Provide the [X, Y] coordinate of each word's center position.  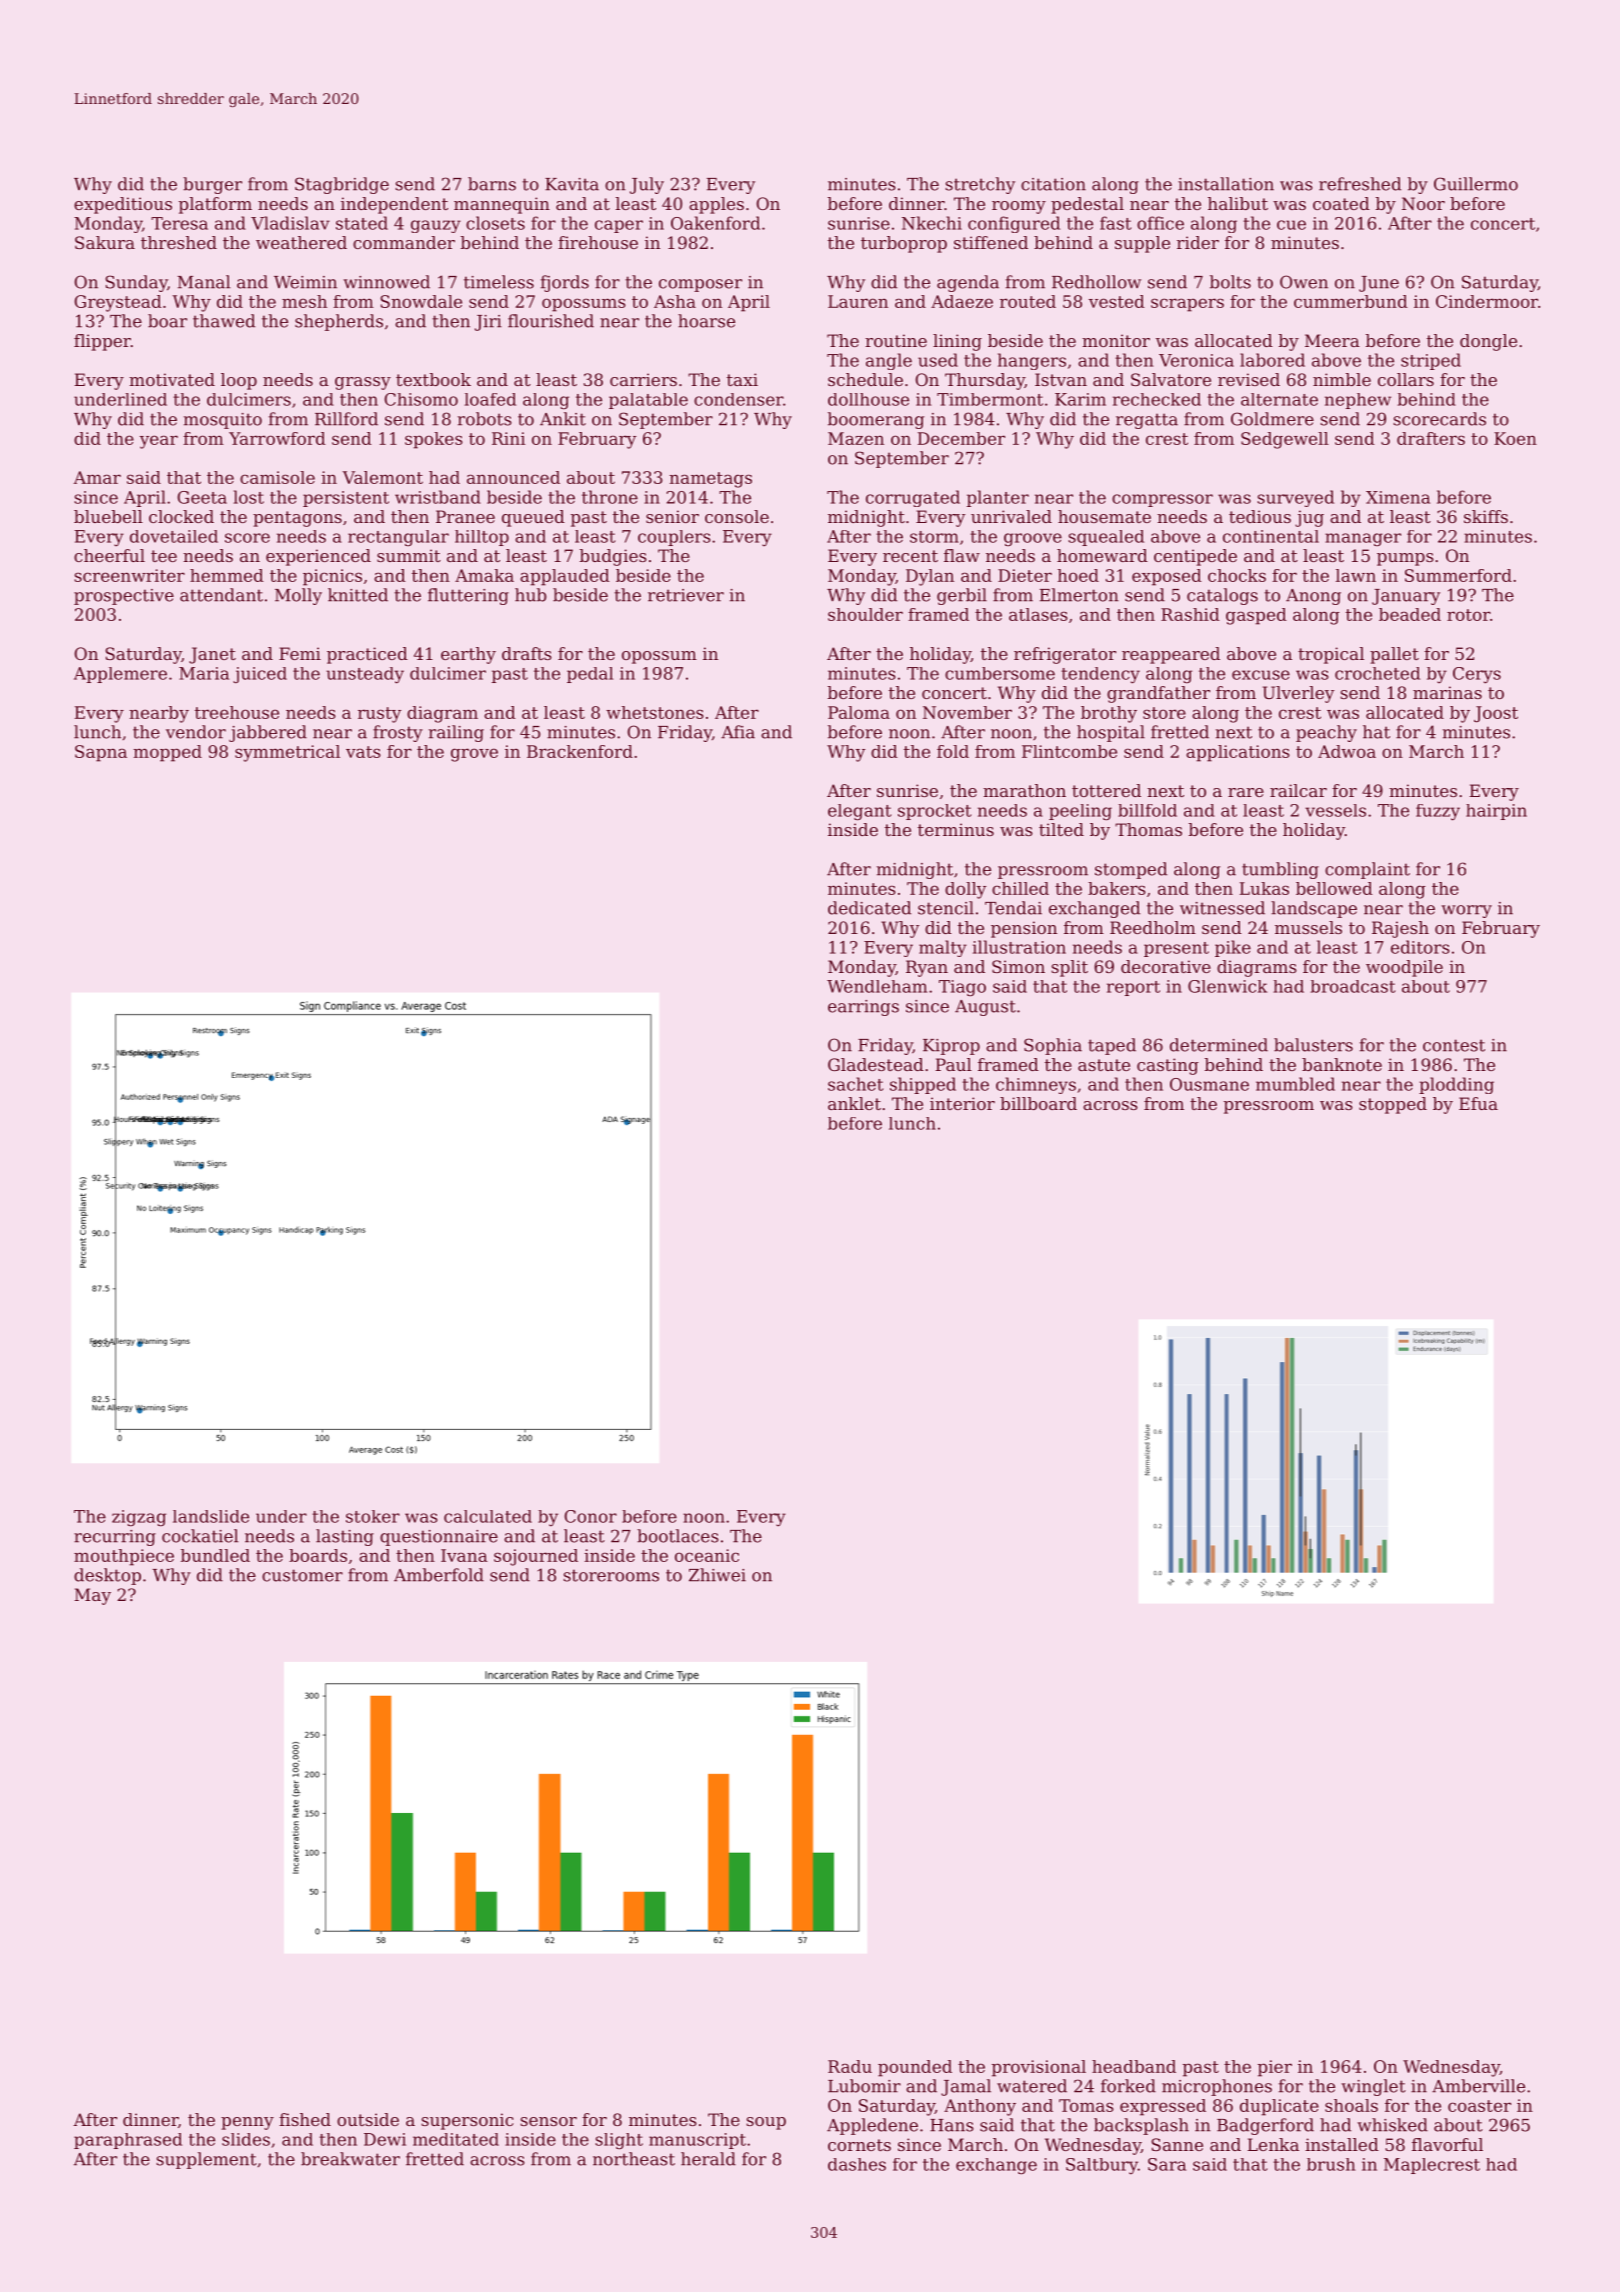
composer [700, 285]
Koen [1515, 438]
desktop [107, 1576]
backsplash [1141, 2126]
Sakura [105, 242]
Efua [1478, 1103]
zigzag [139, 1518]
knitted [358, 595]
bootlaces [678, 1536]
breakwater [350, 2159]
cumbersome [1000, 673]
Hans [952, 2125]
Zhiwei [717, 1575]
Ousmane [1209, 1084]
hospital [1111, 733]
